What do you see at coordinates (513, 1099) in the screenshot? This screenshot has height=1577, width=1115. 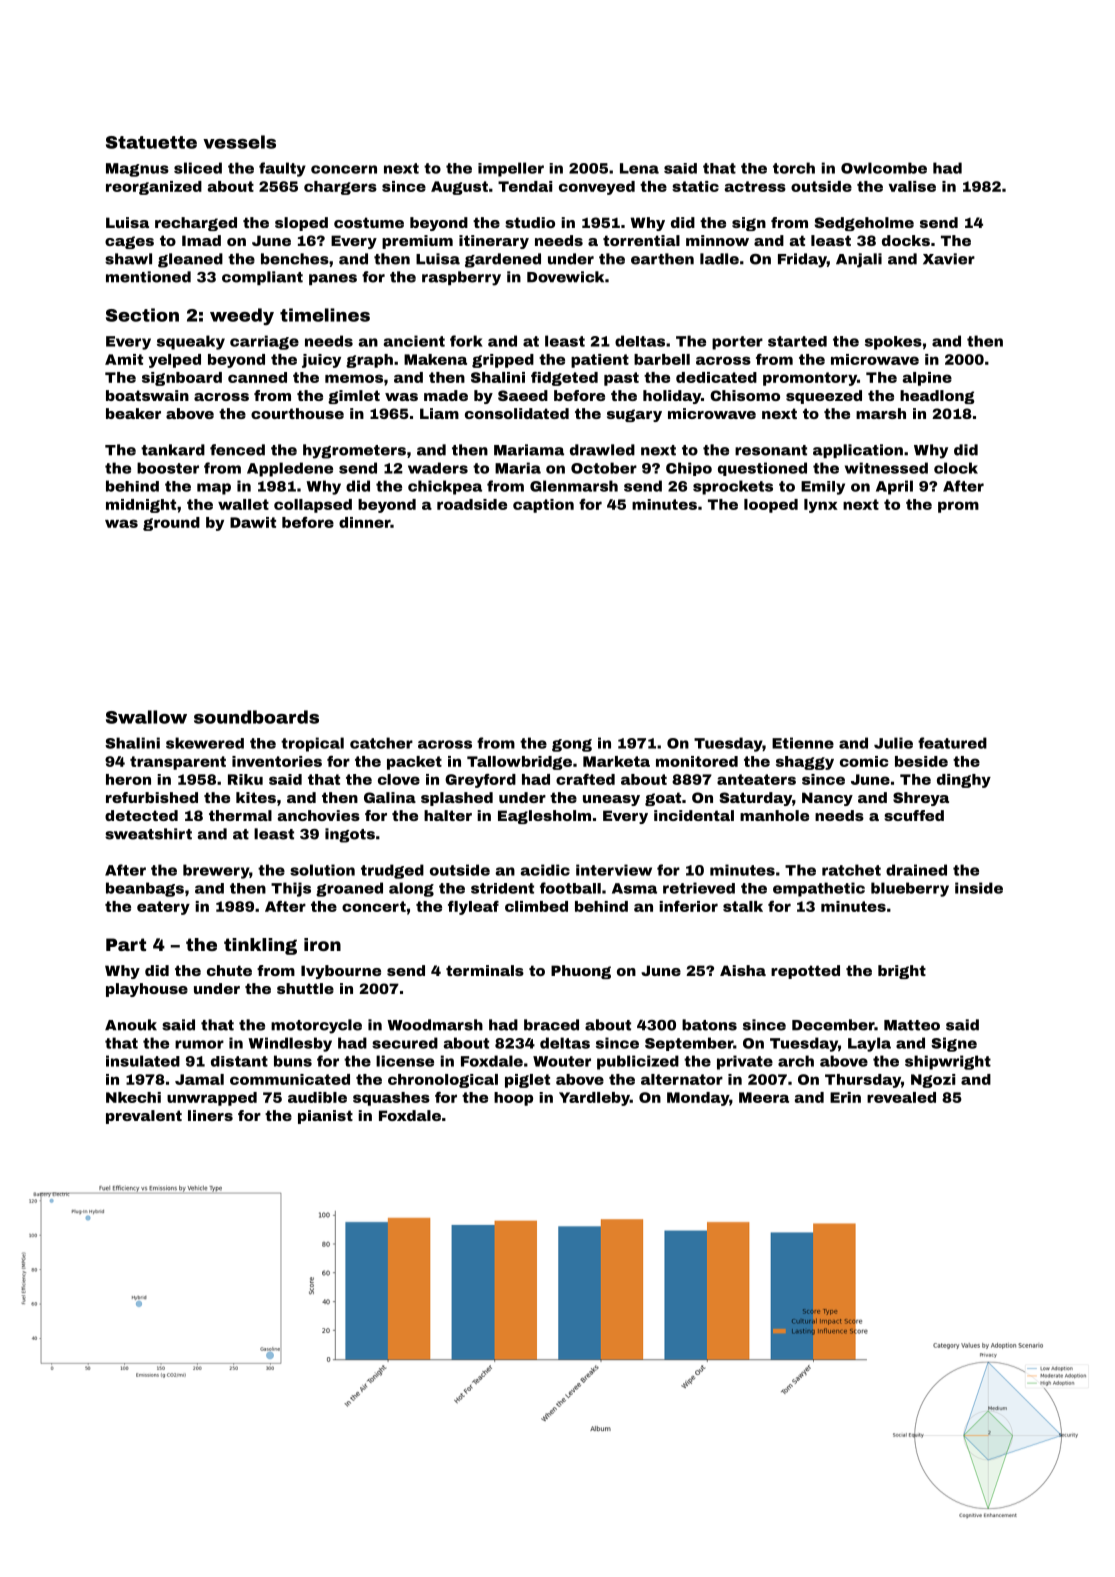 I see `hoop` at bounding box center [513, 1099].
